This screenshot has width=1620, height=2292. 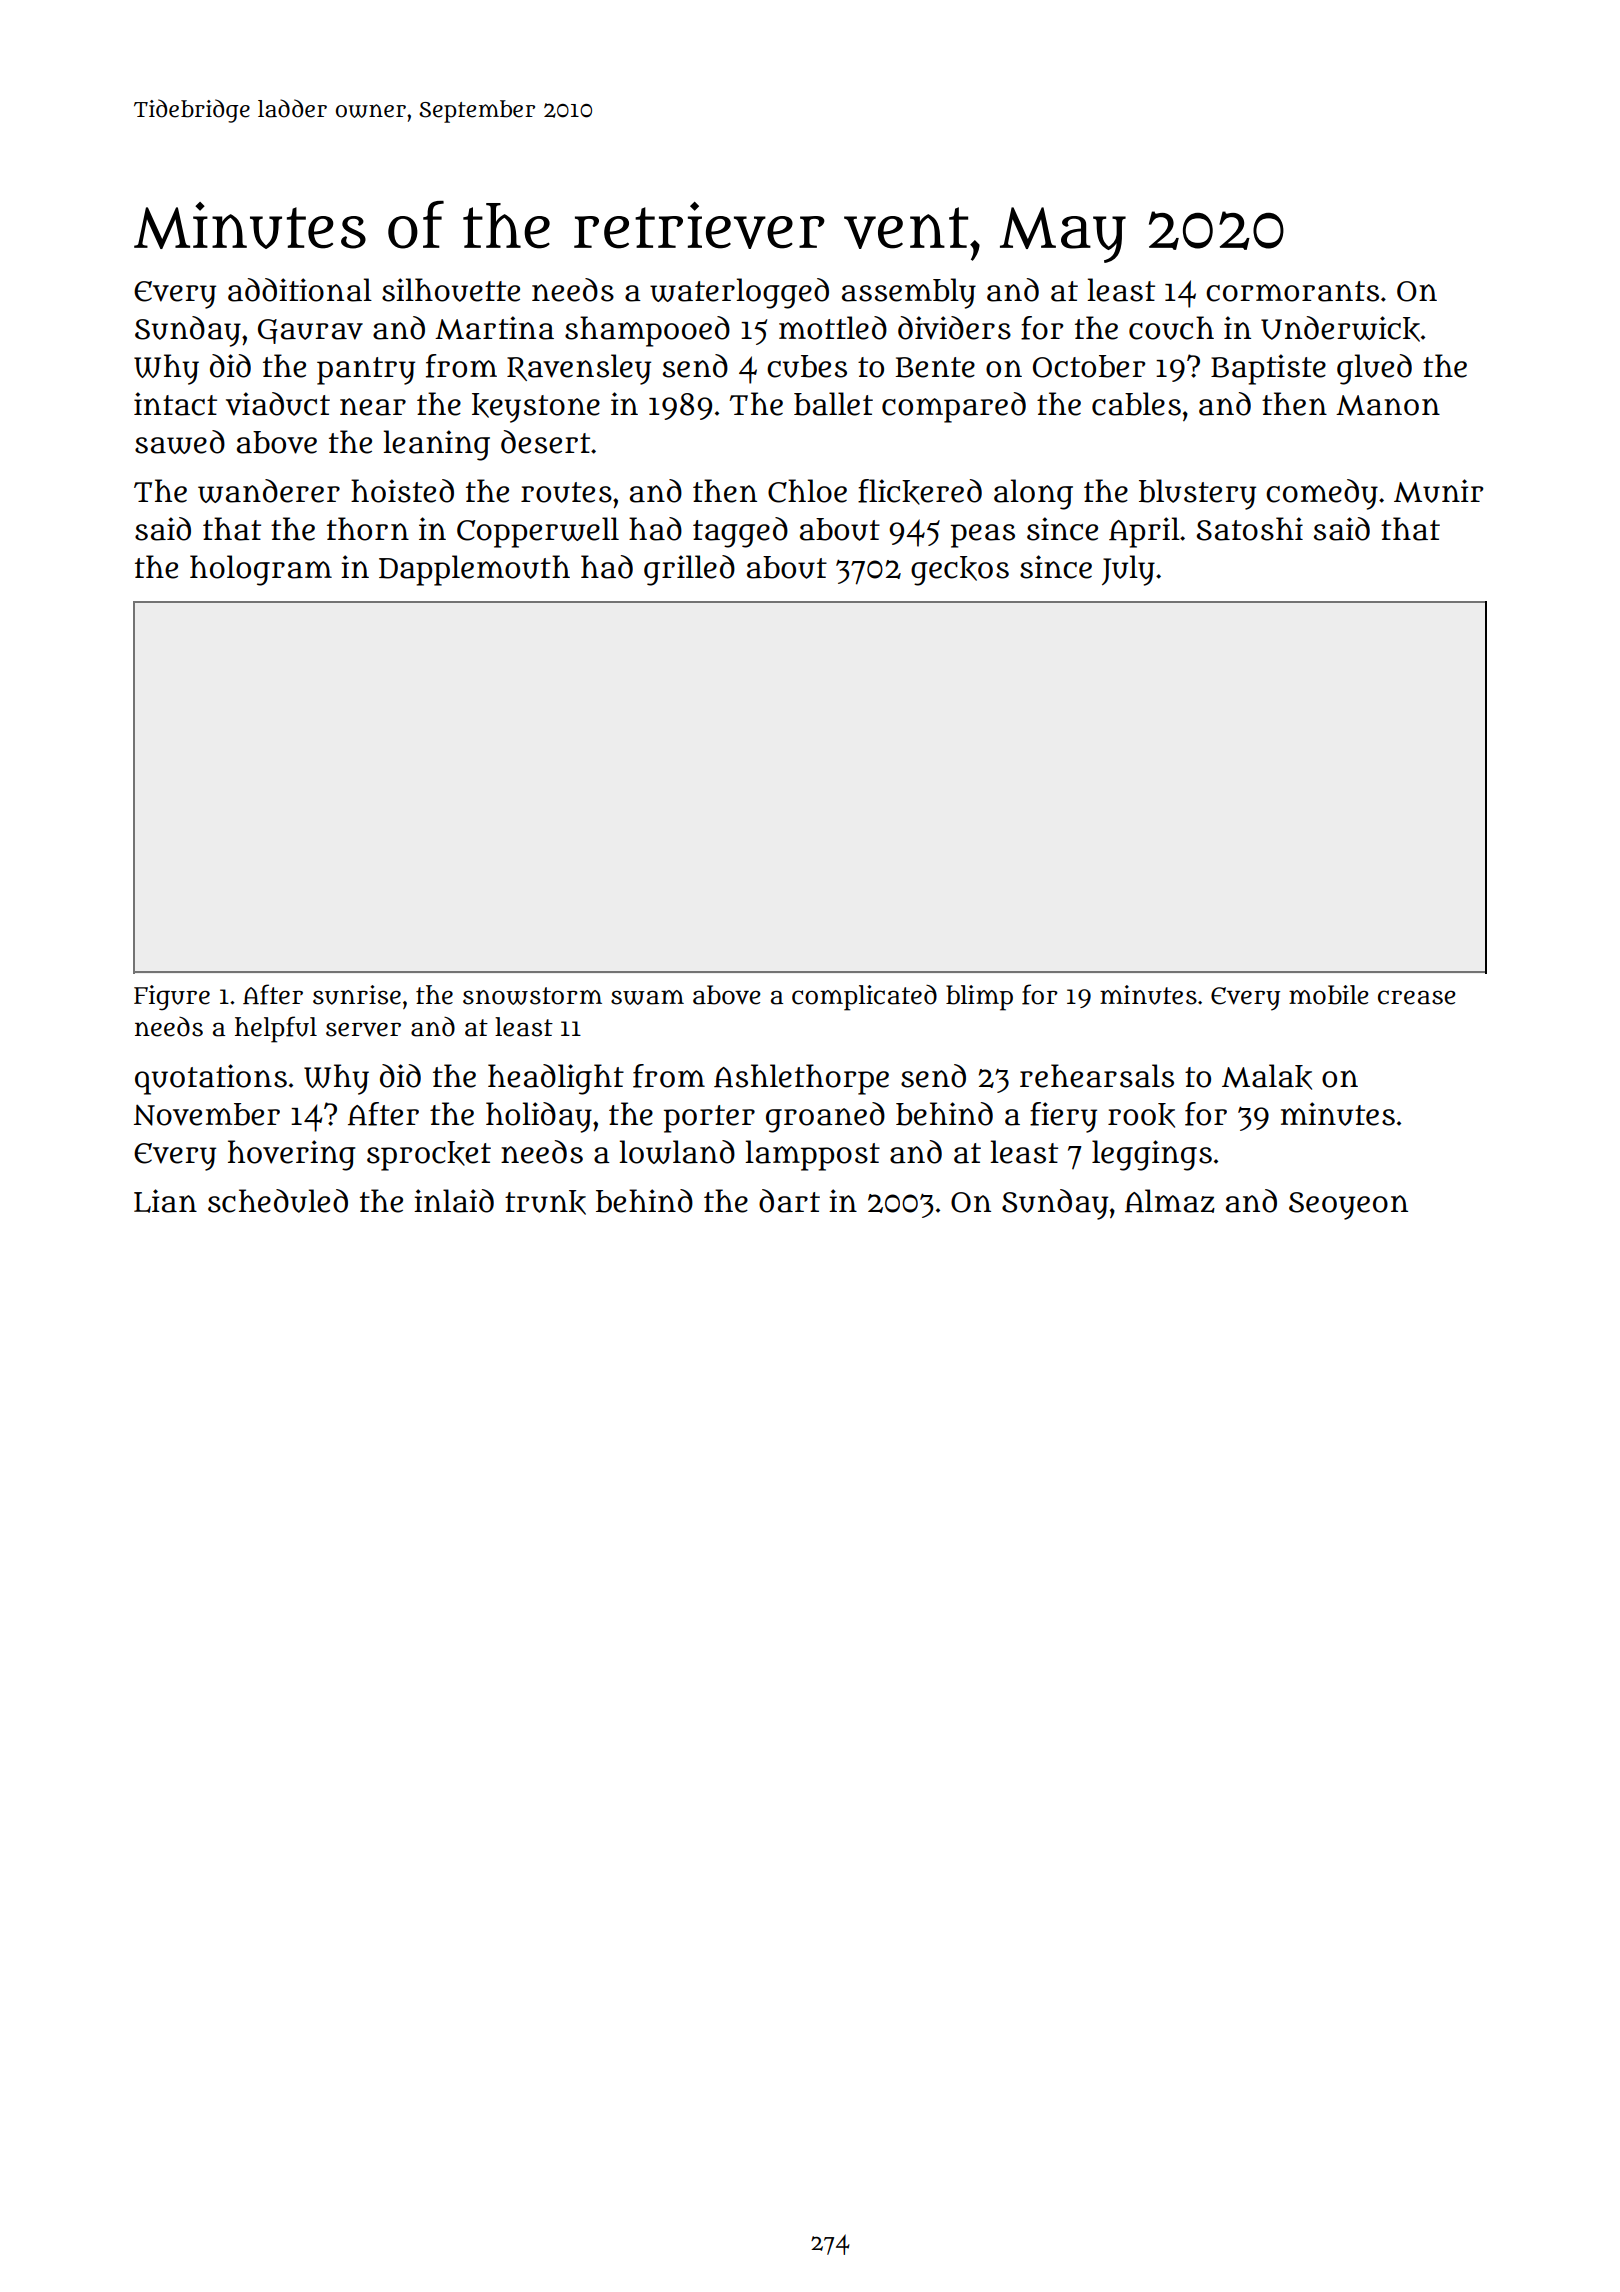 I want to click on Munir, so click(x=1439, y=491).
